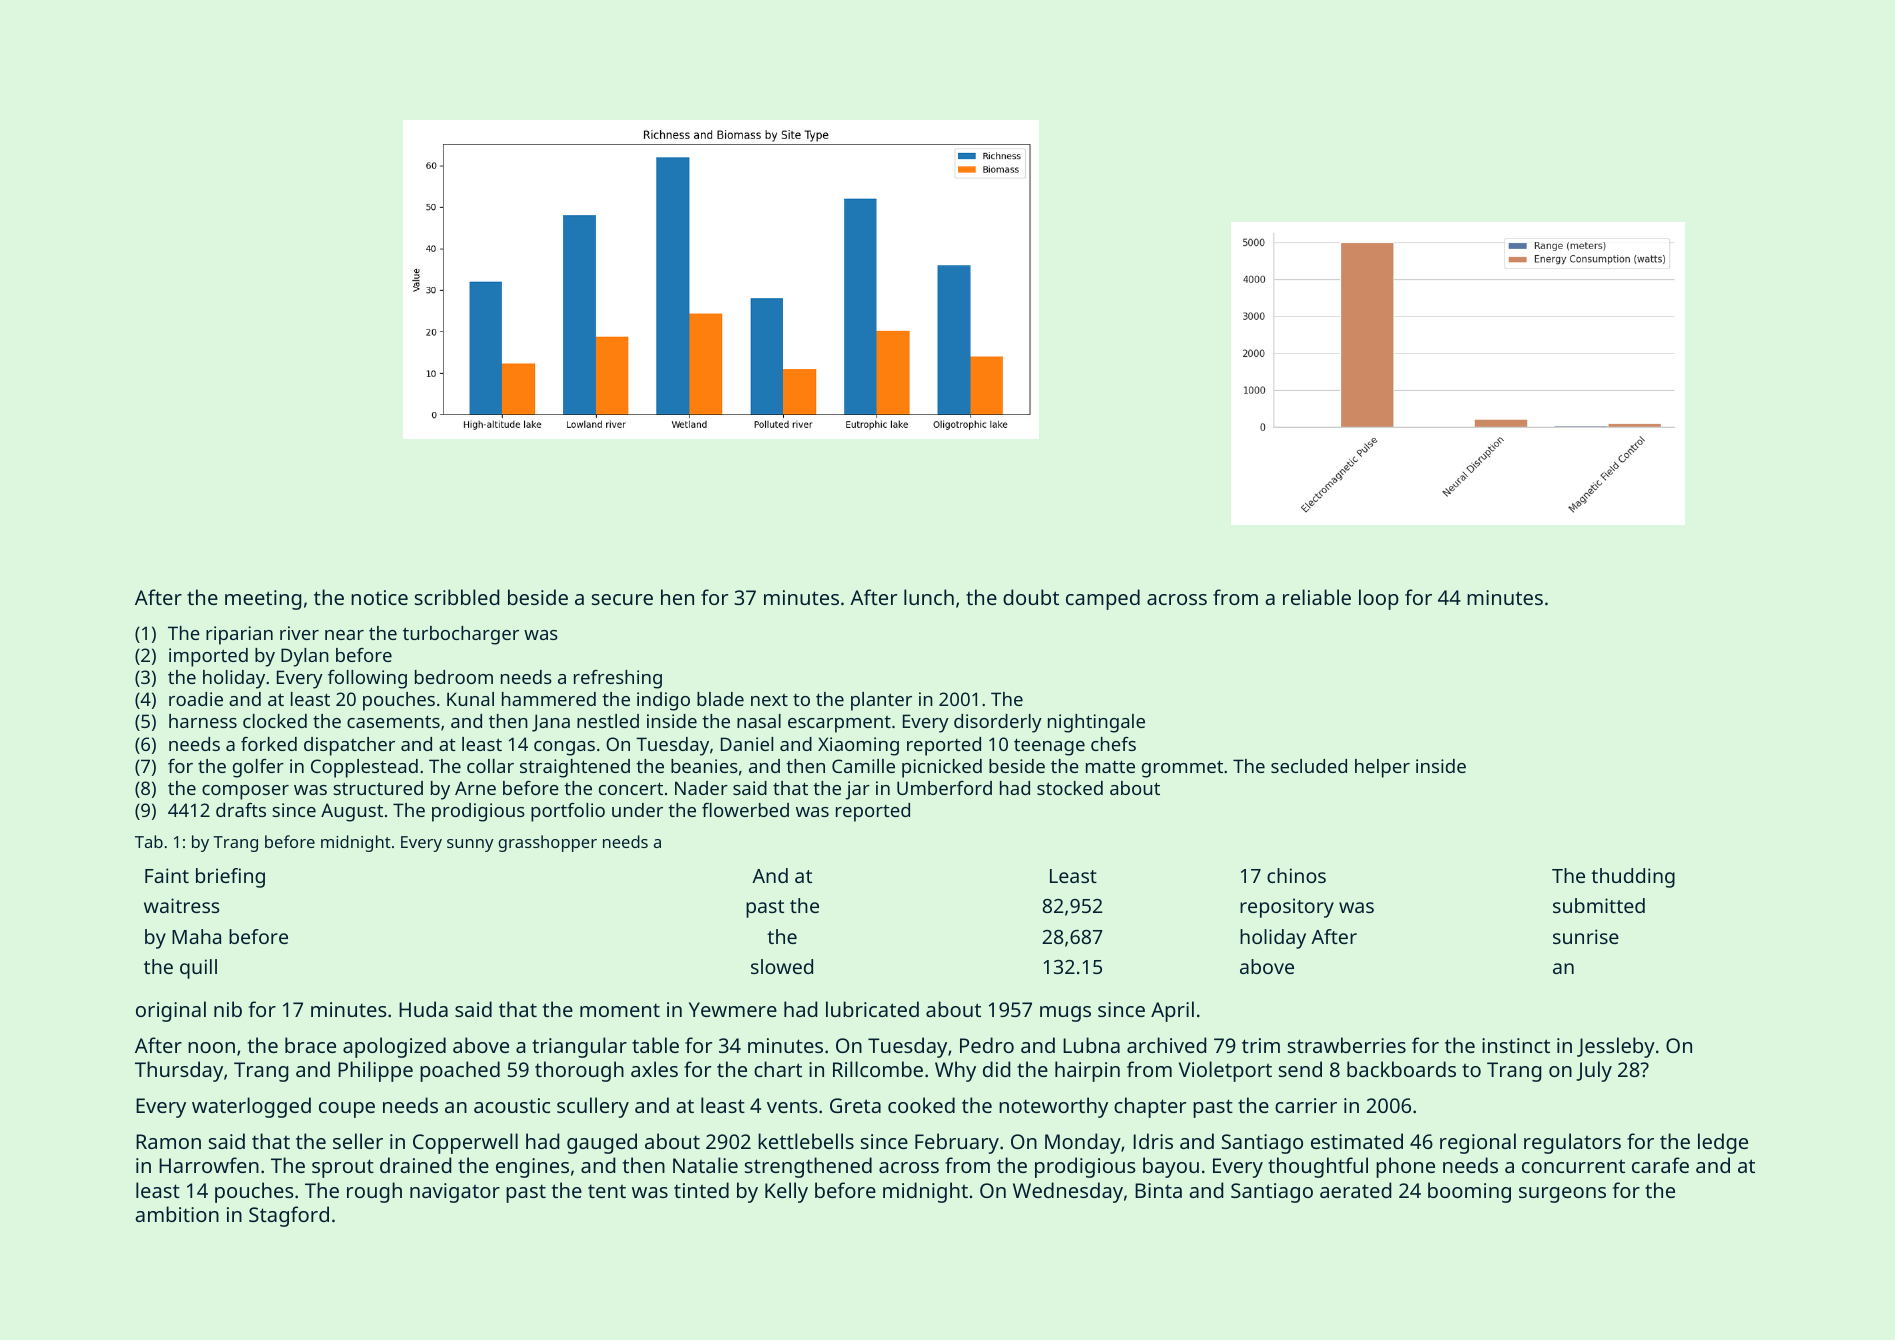  Describe the element at coordinates (622, 599) in the document. I see `secure` at that location.
